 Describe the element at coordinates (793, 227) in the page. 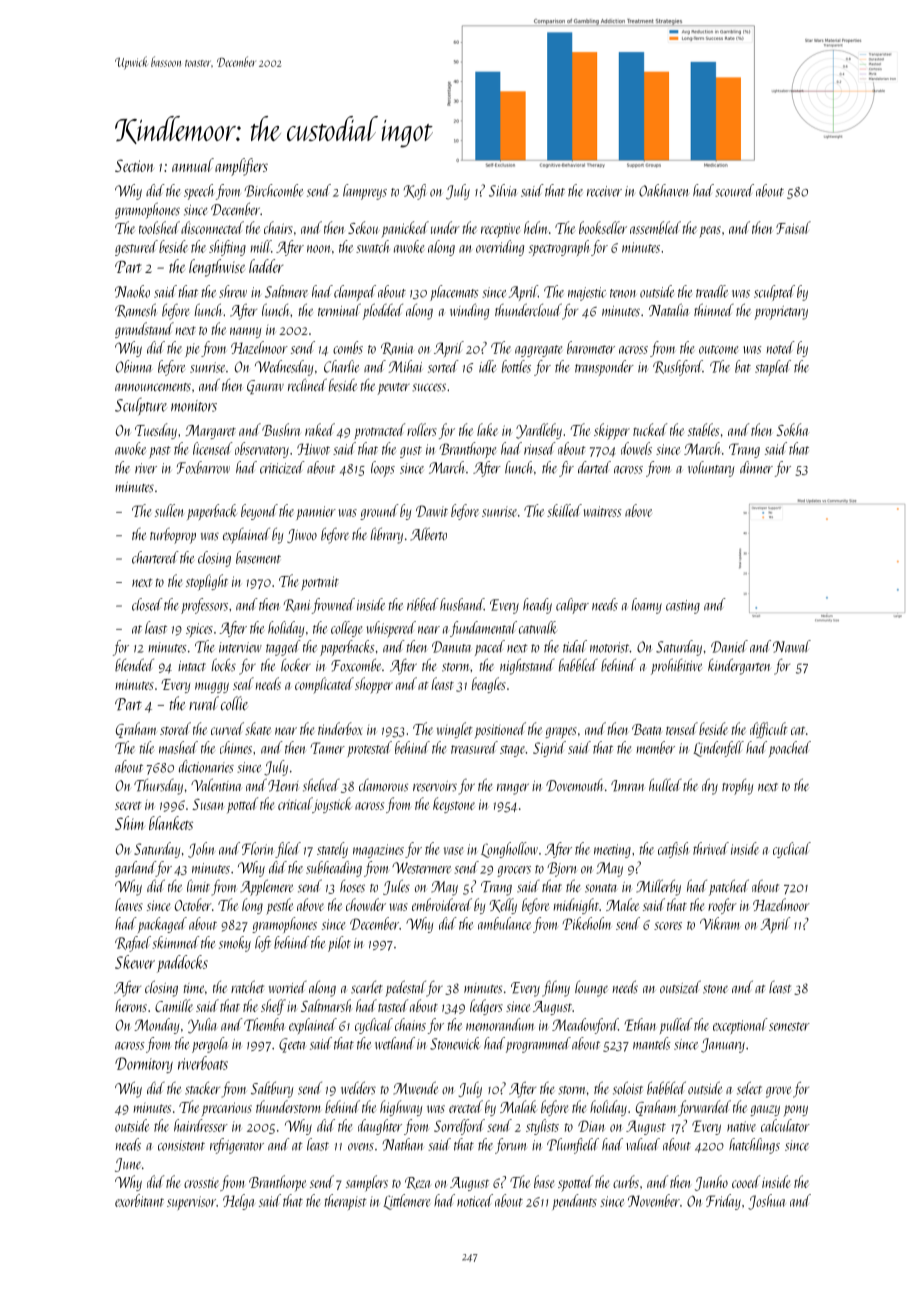

I see `Faisal` at that location.
